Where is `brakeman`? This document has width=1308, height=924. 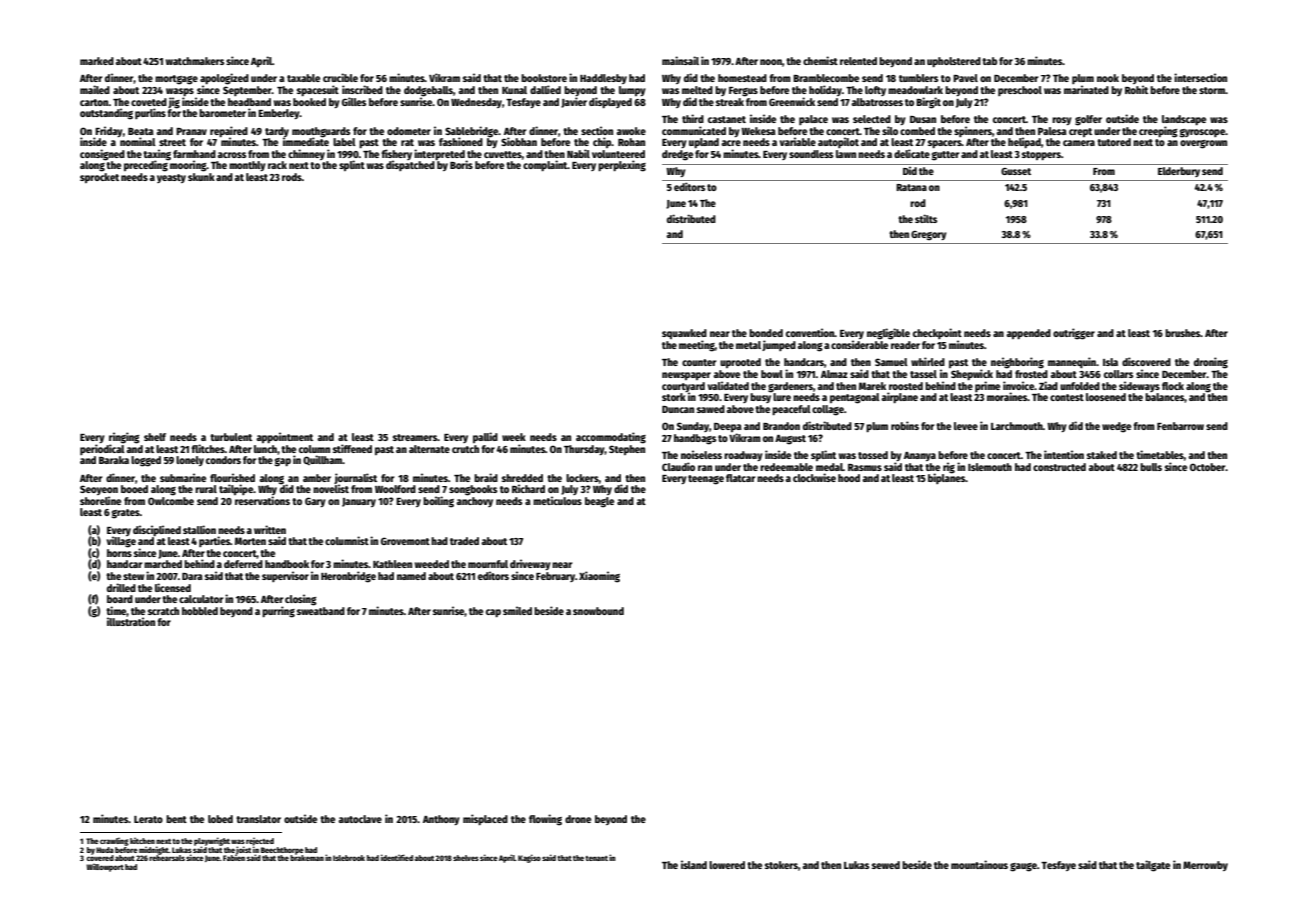
brakeman is located at coordinates (307, 858).
